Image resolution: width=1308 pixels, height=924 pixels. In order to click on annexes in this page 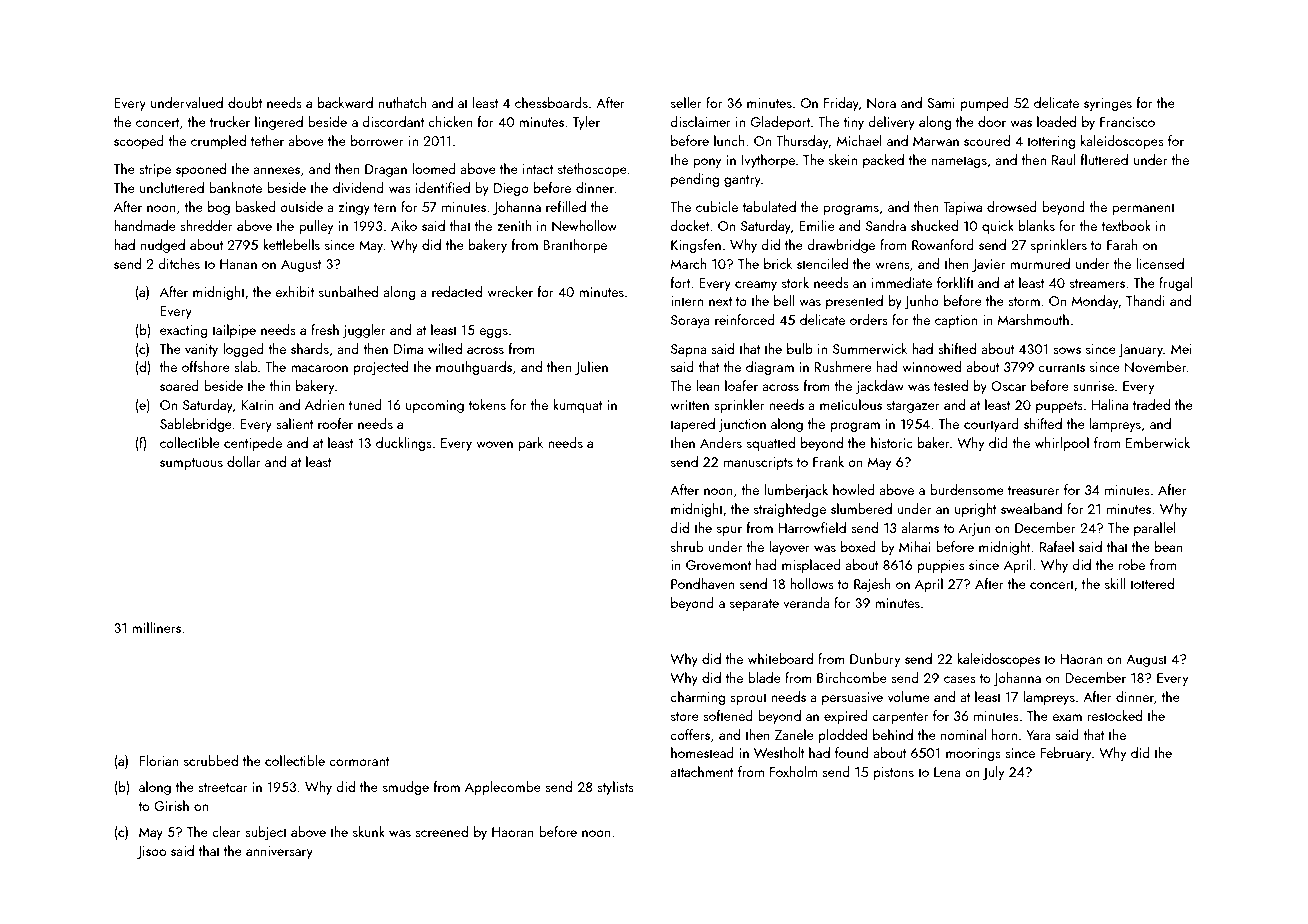, I will do `click(276, 170)`.
